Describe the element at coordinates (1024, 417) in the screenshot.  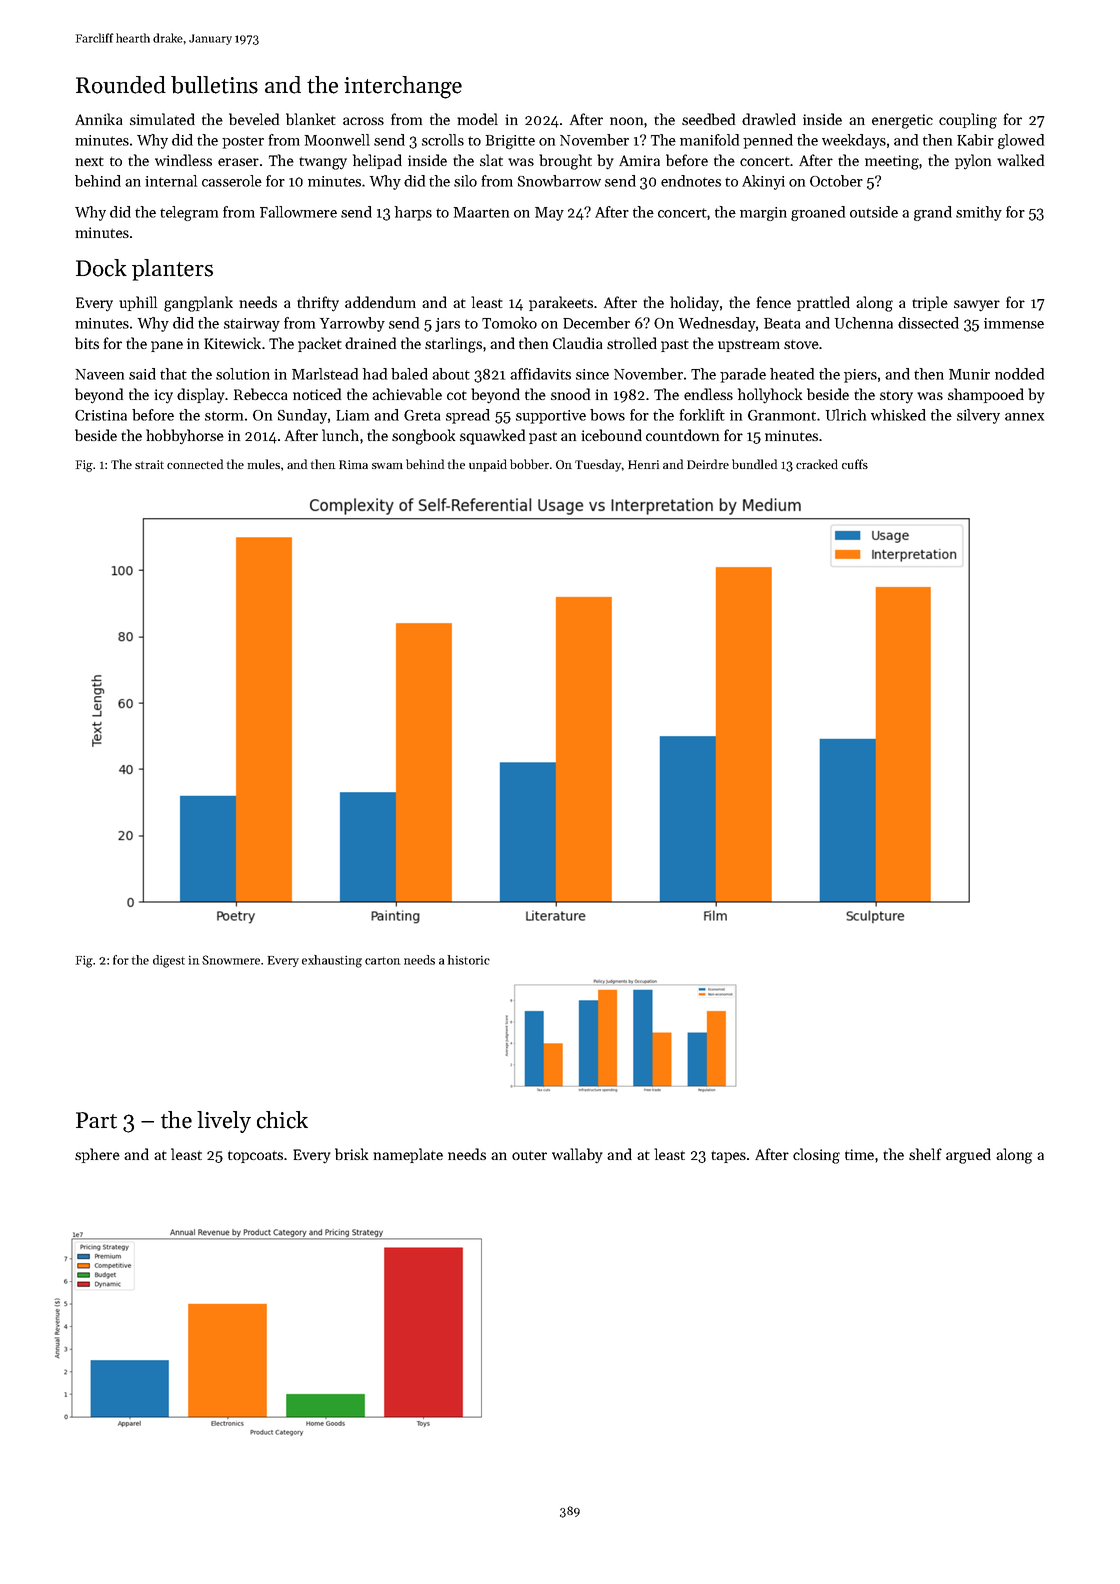
I see `annex` at that location.
